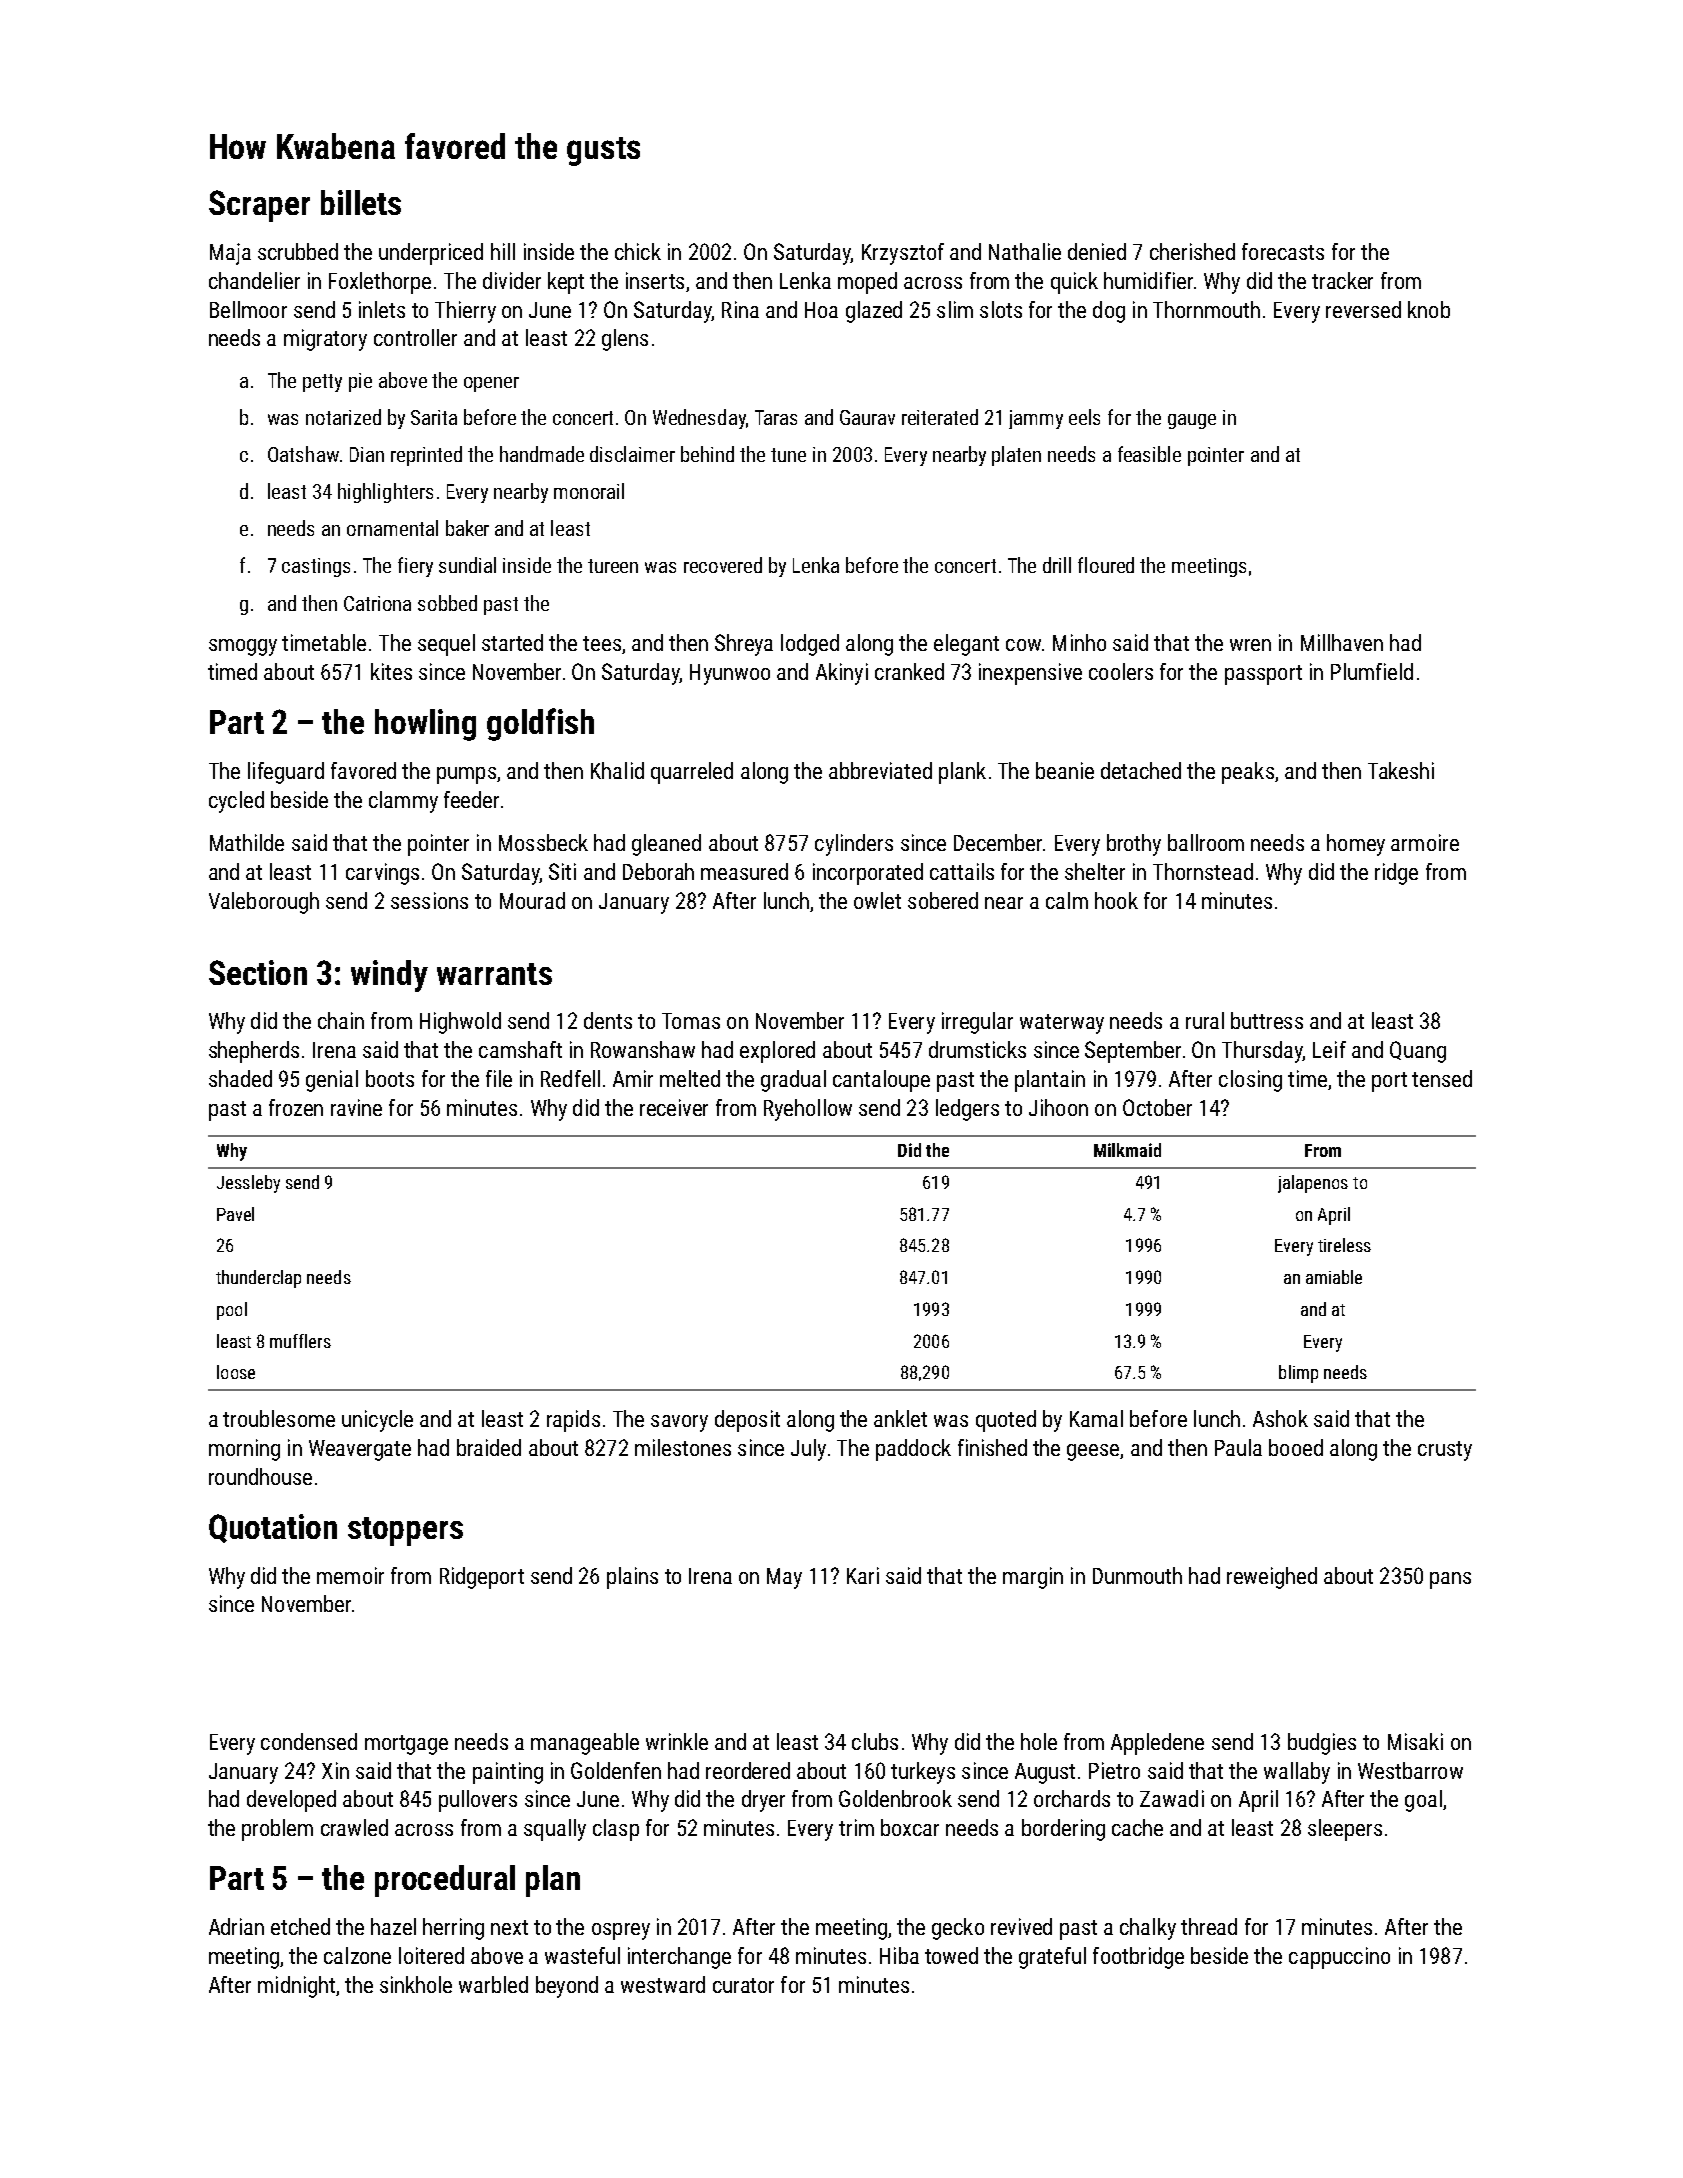 The height and width of the image is (2178, 1683). I want to click on condensed, so click(309, 1741).
